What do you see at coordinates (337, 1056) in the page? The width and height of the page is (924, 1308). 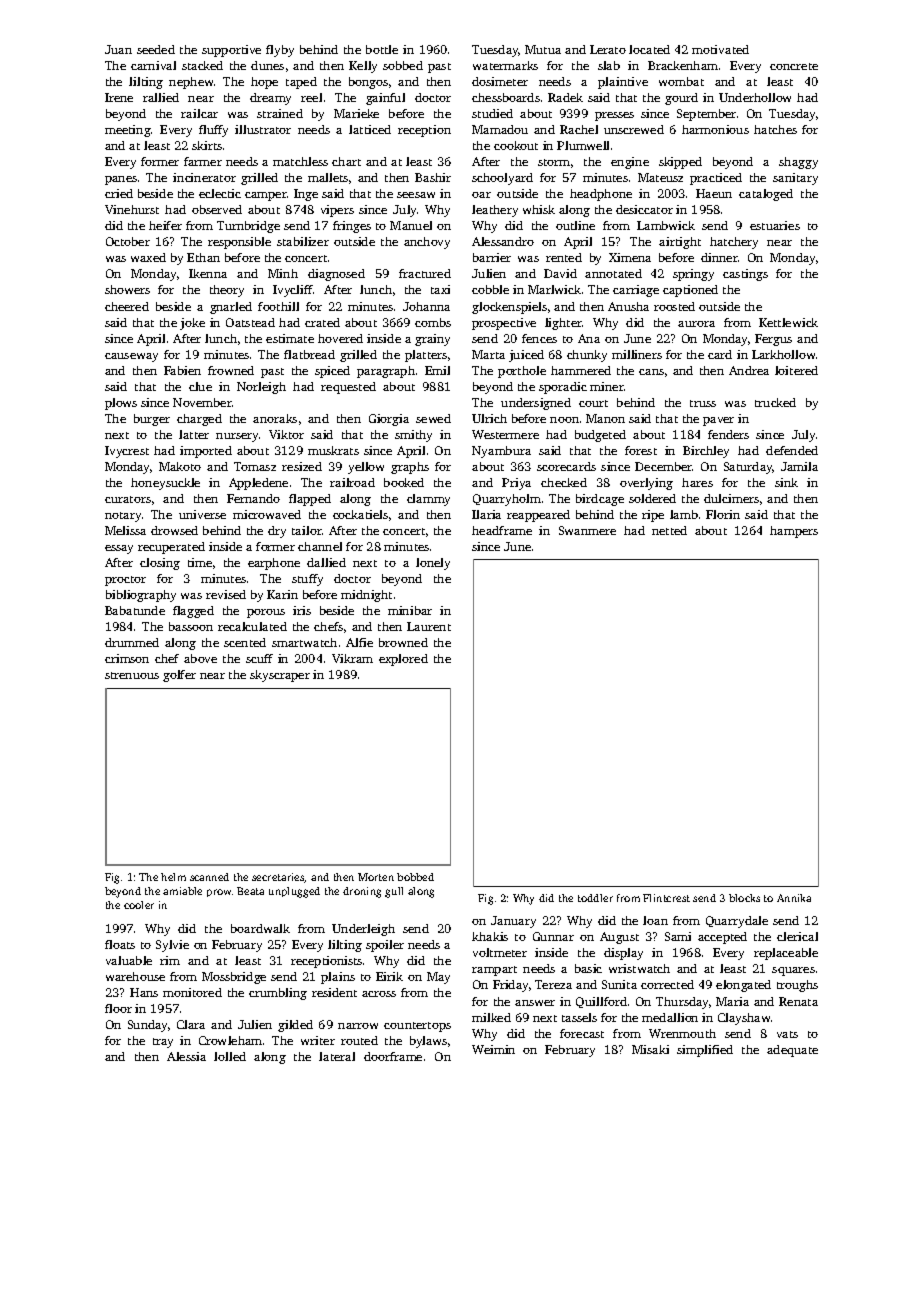 I see `lateral` at bounding box center [337, 1056].
